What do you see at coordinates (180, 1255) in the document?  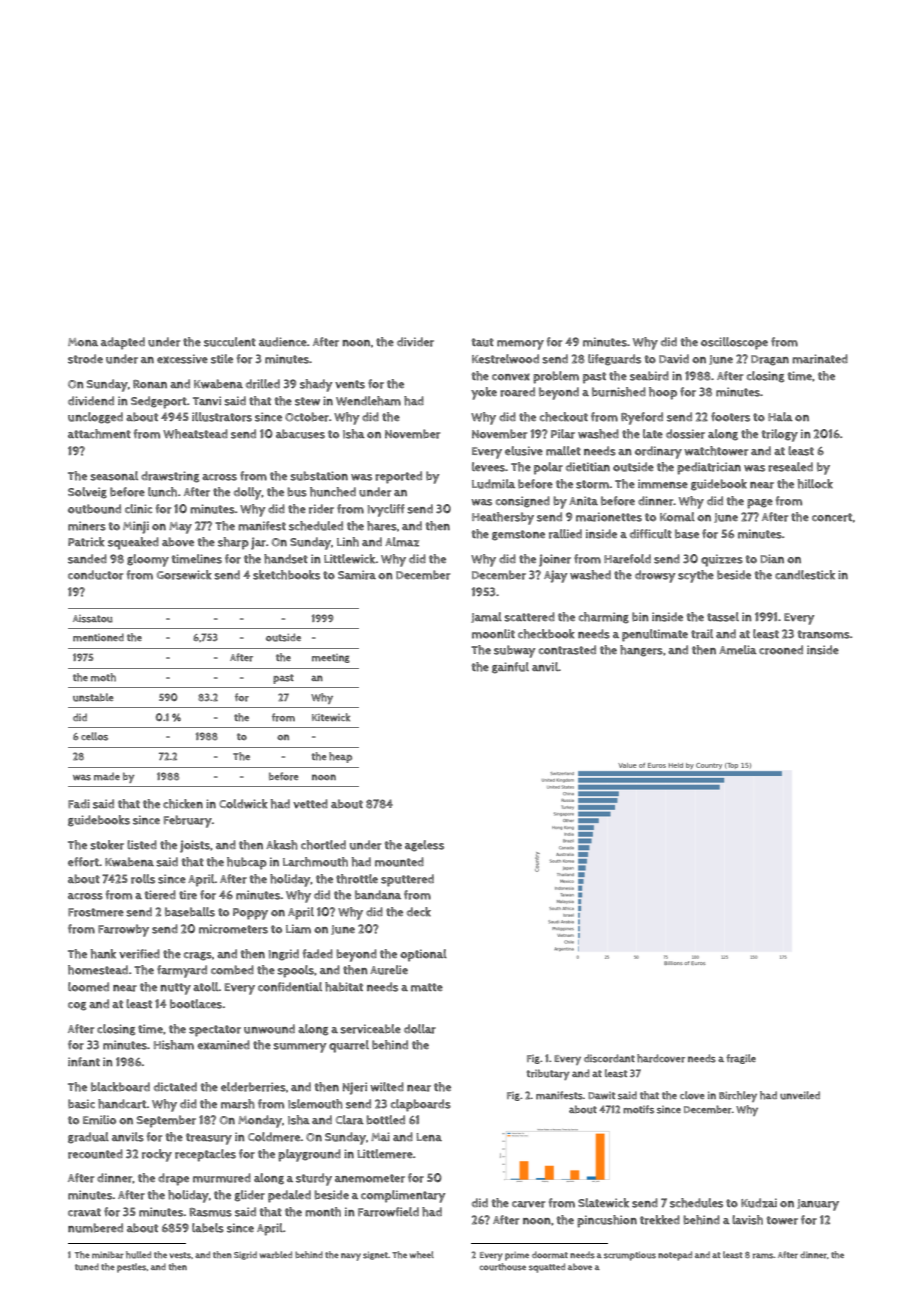 I see `vests` at bounding box center [180, 1255].
